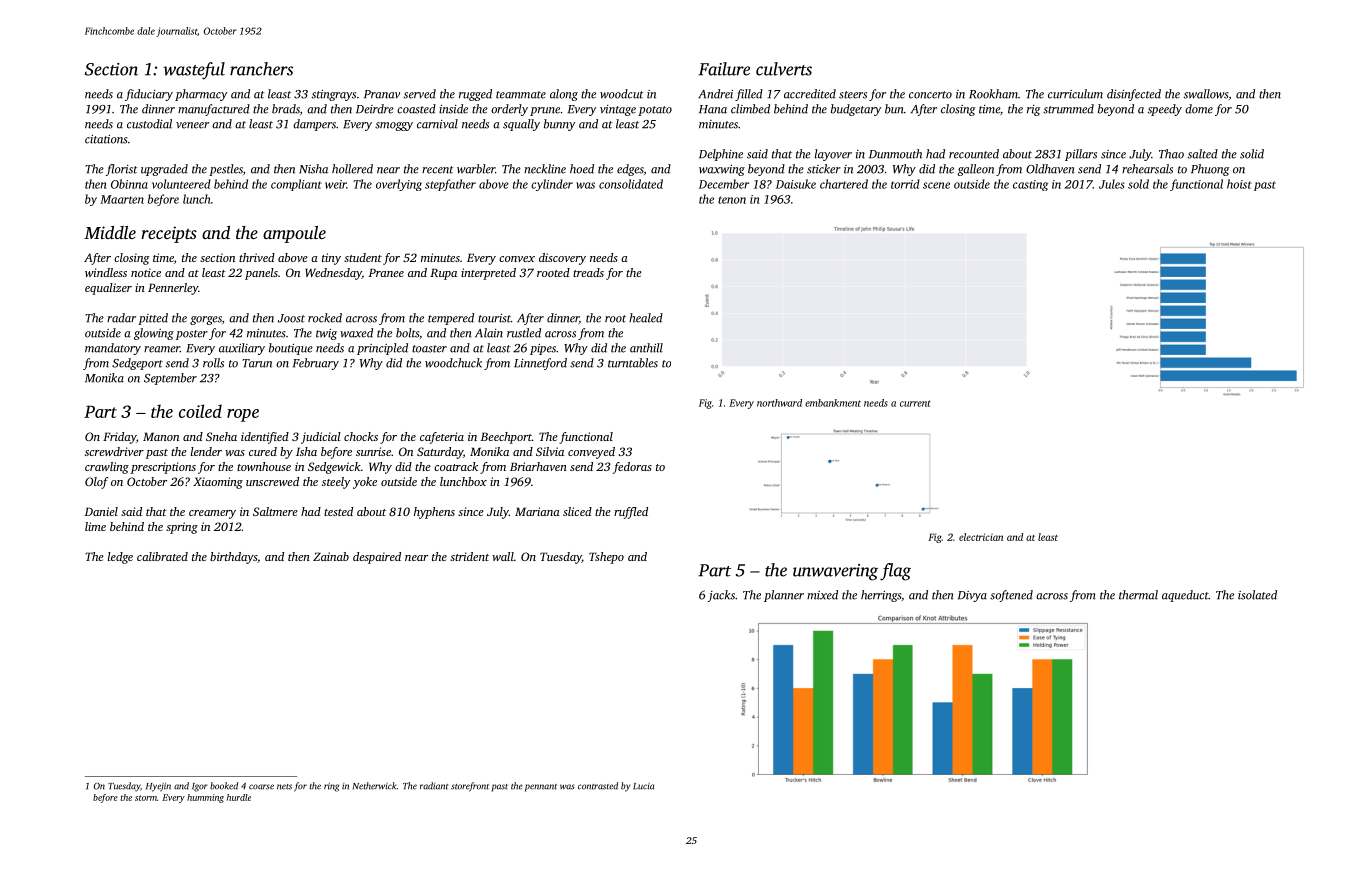  What do you see at coordinates (643, 786) in the screenshot?
I see `Lucia` at bounding box center [643, 786].
